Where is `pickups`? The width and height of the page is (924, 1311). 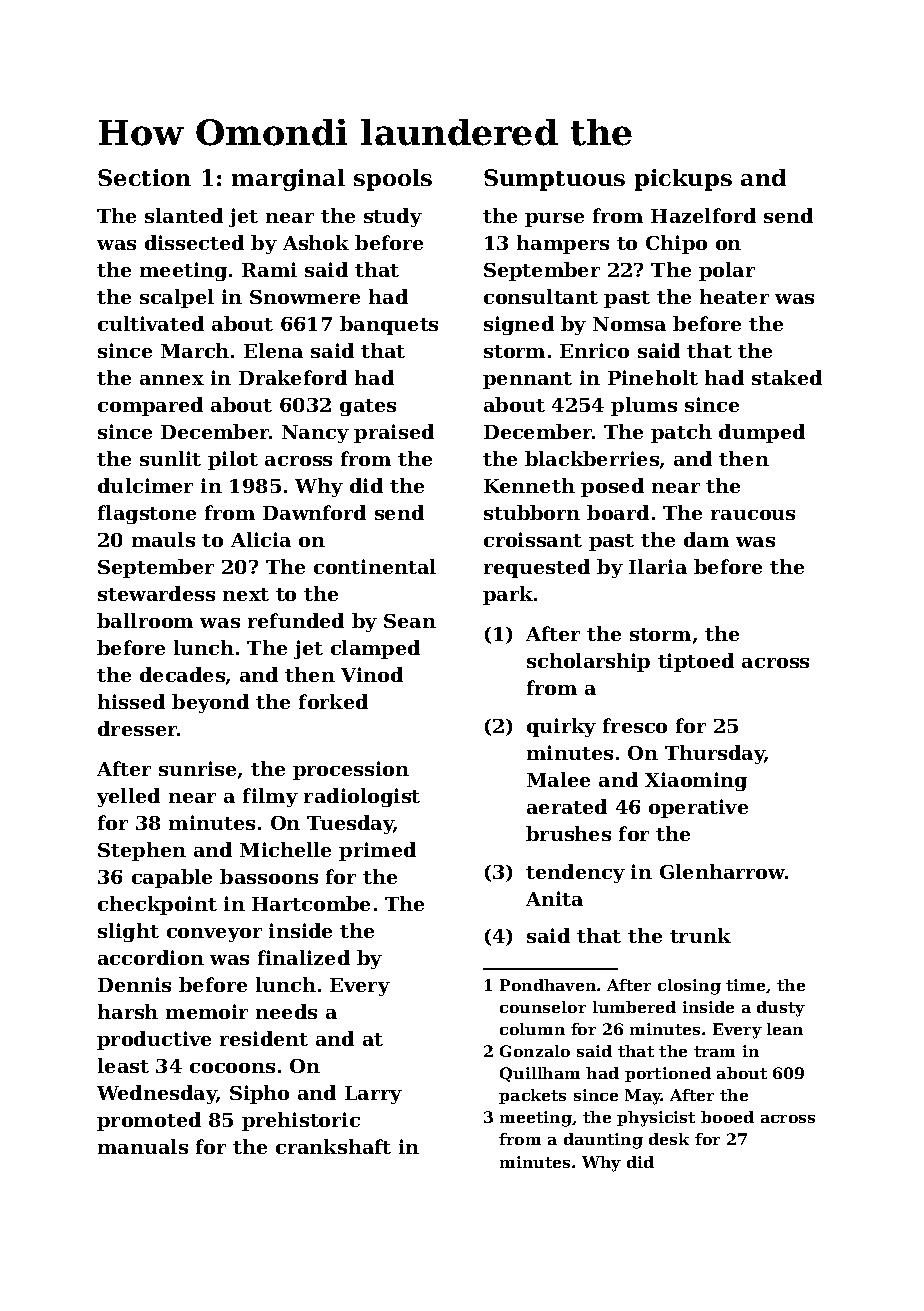
pickups is located at coordinates (683, 180).
